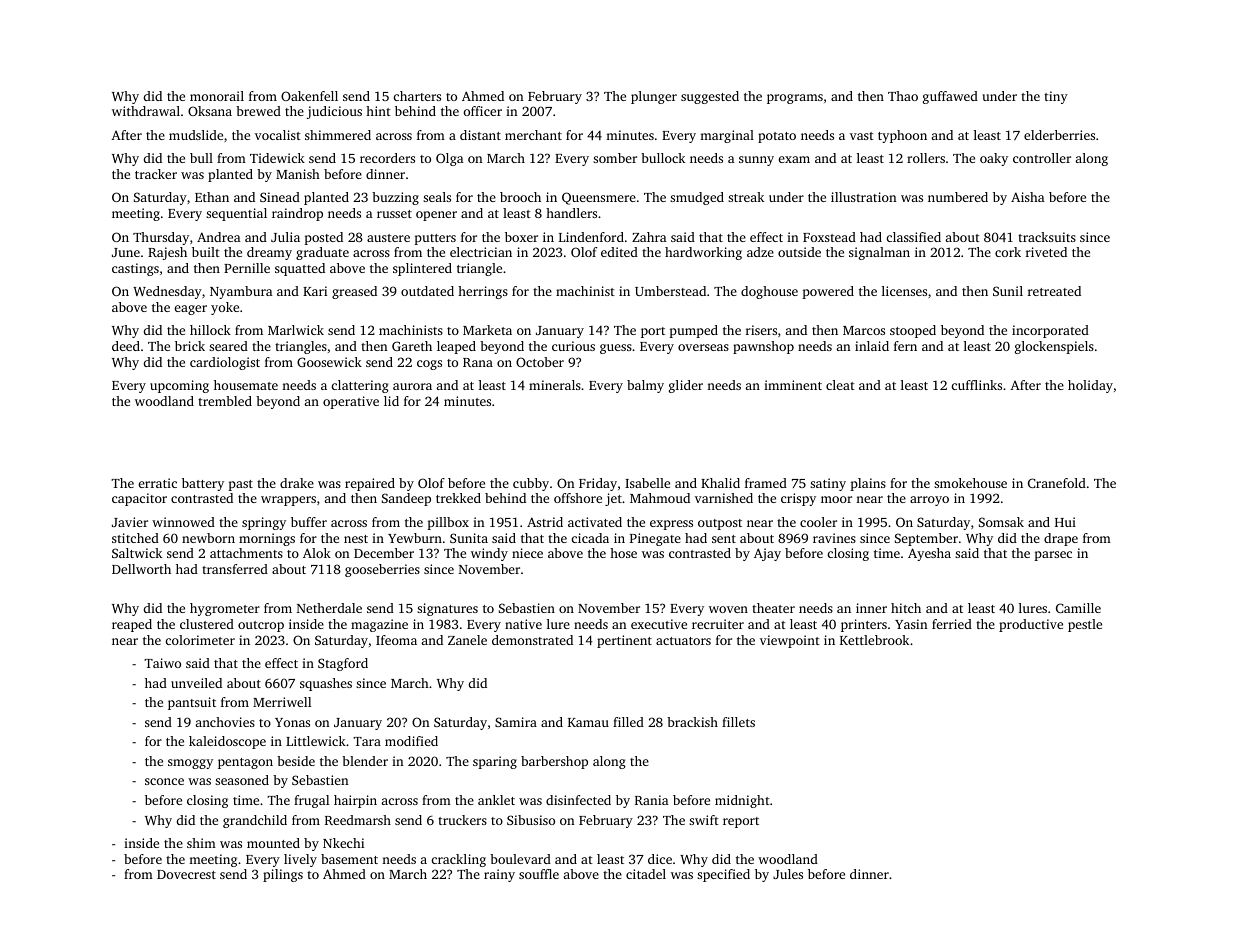 The height and width of the screenshot is (952, 1233). I want to click on cleat, so click(840, 385).
